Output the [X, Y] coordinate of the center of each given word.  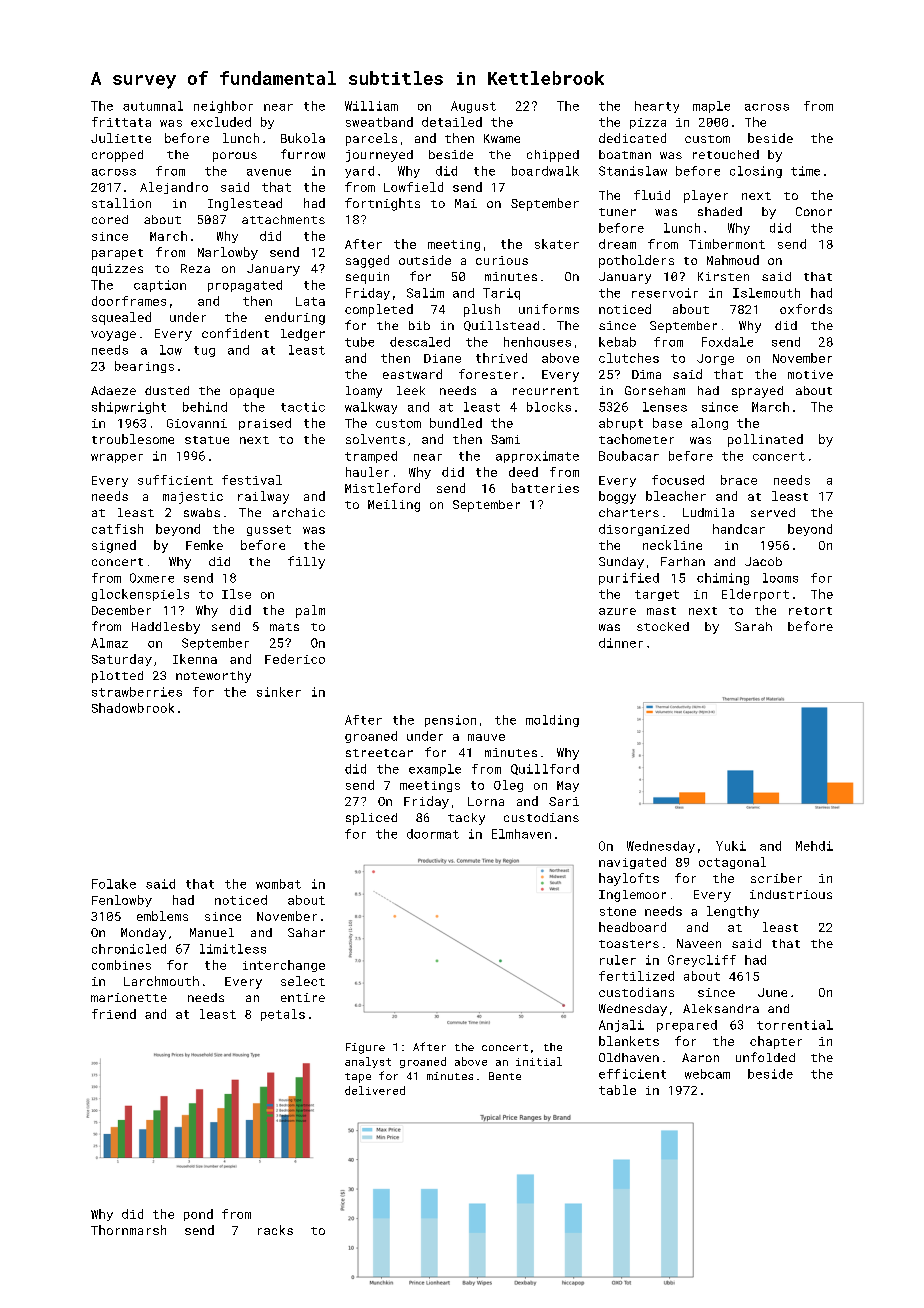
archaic [299, 512]
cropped [117, 156]
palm [310, 611]
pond [198, 1215]
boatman [625, 154]
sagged [367, 261]
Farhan [683, 561]
